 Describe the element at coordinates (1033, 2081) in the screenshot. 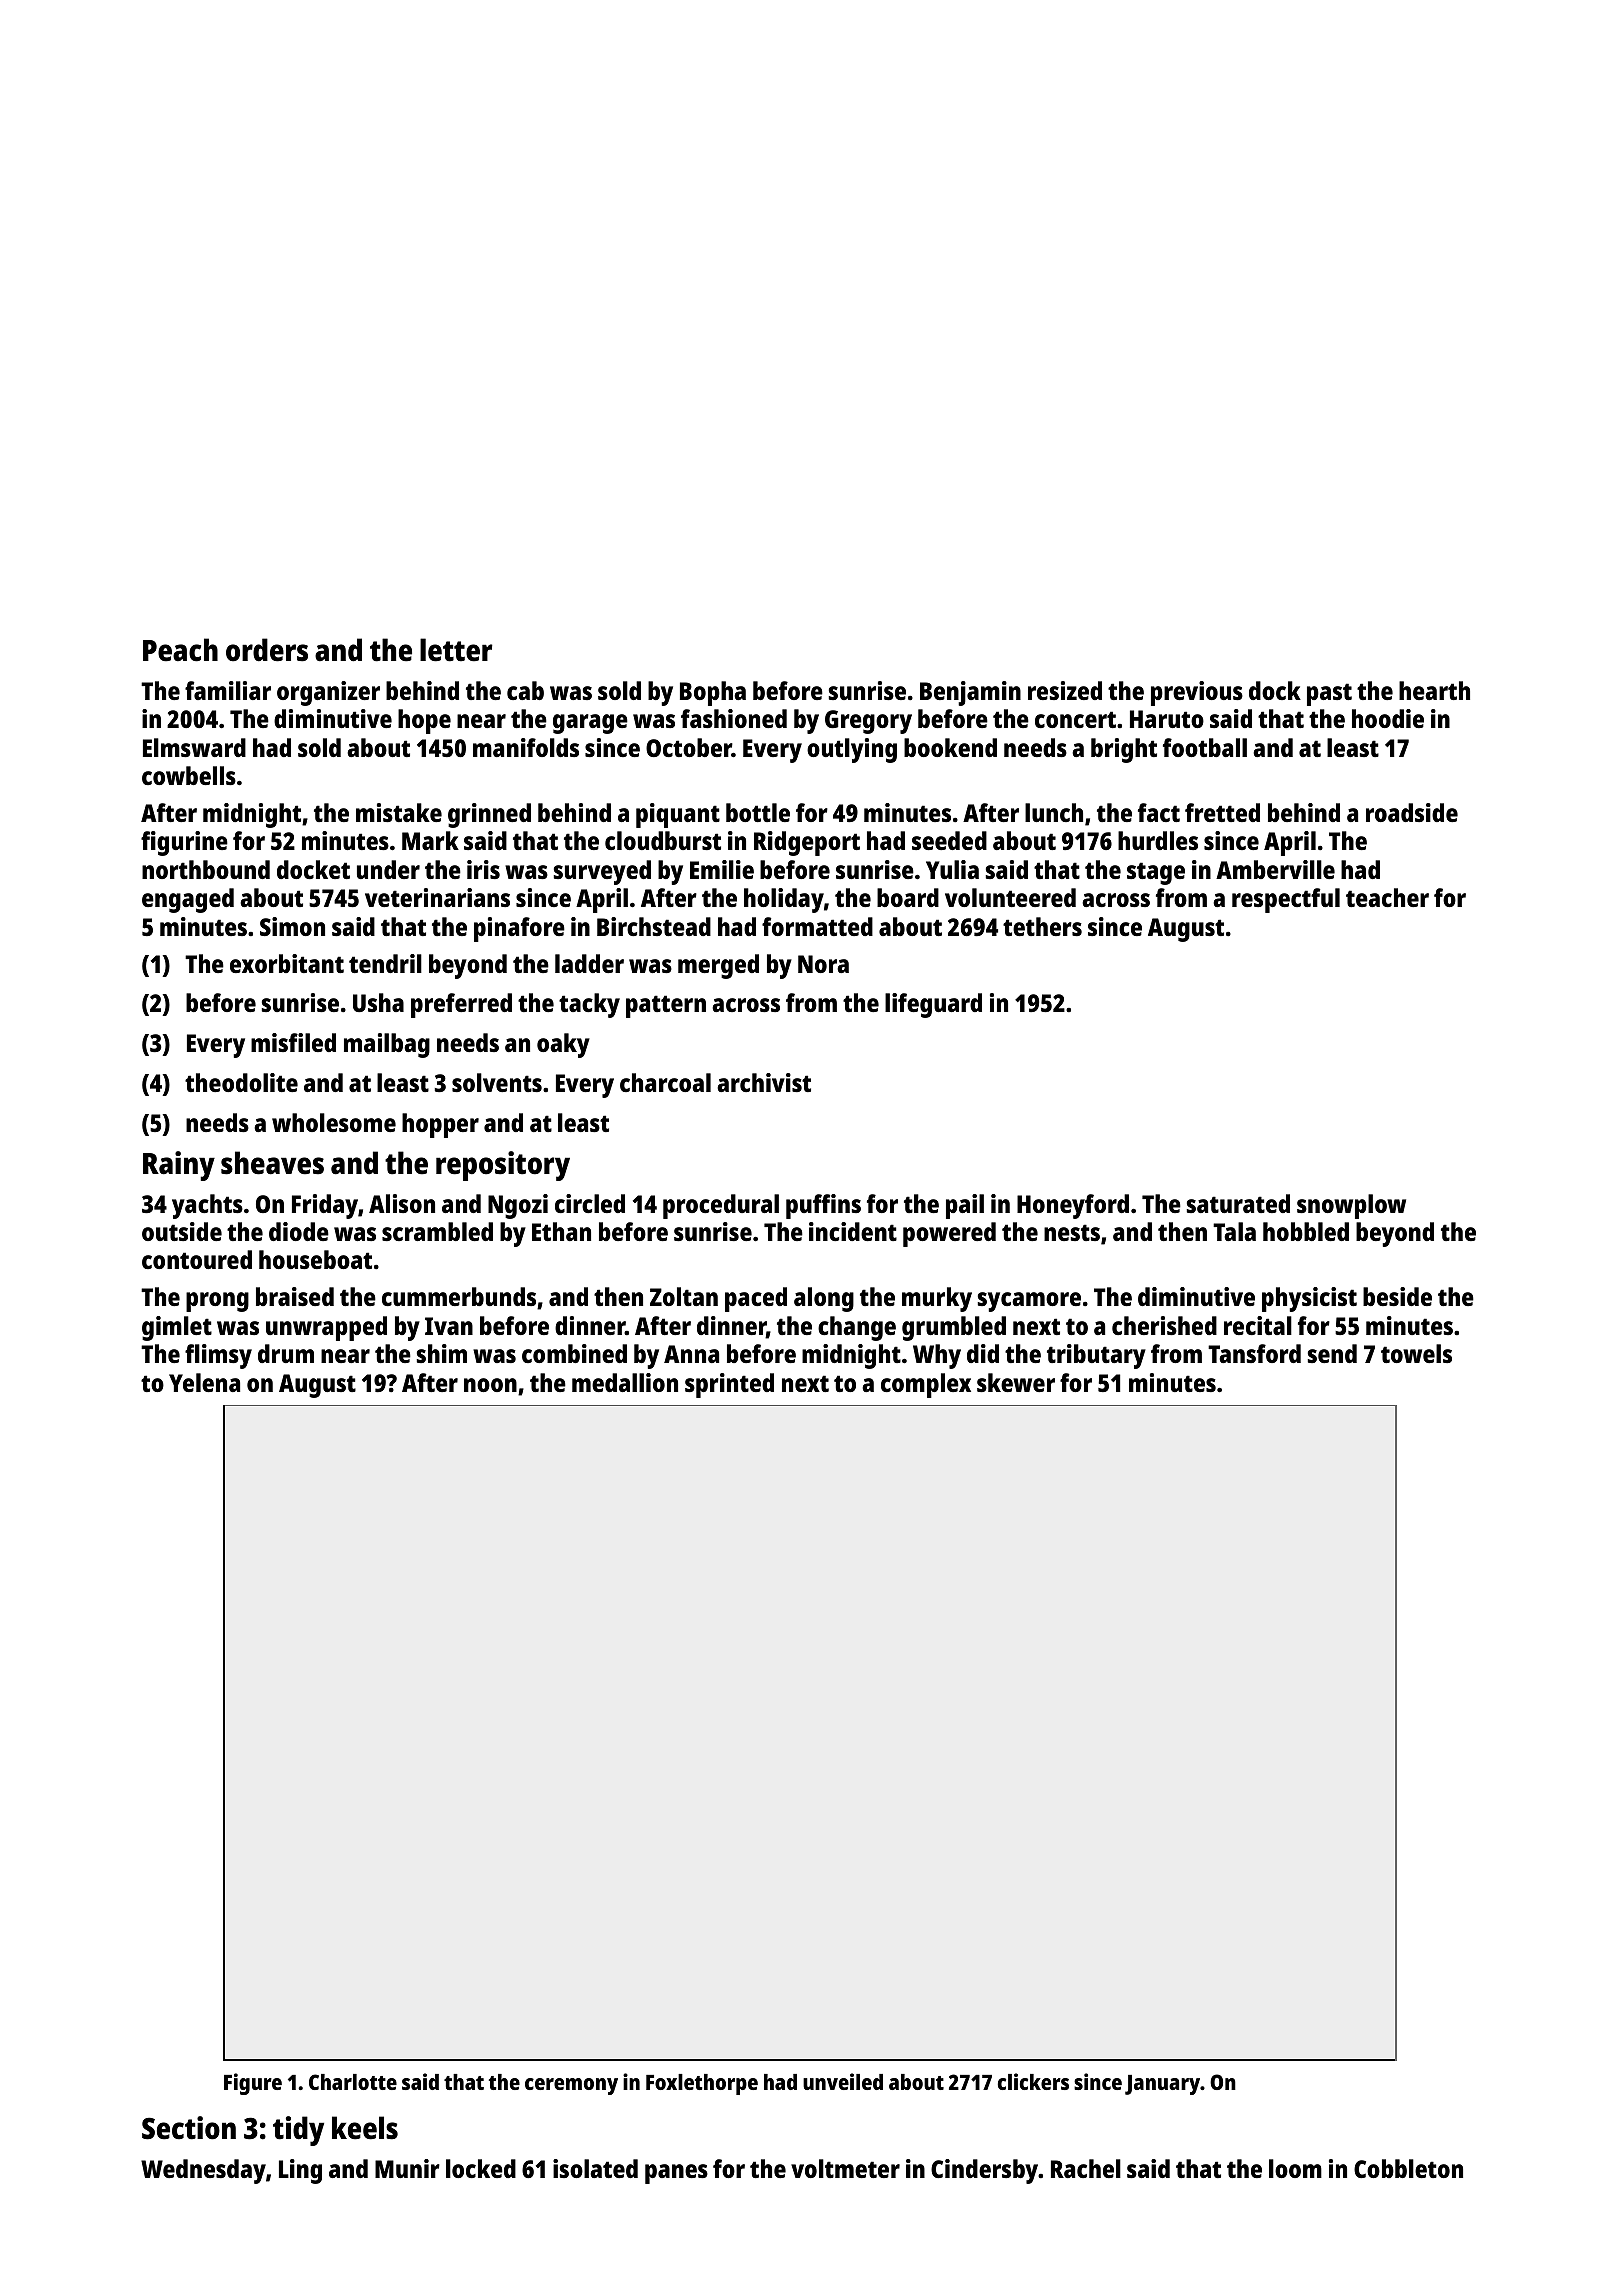

I see `clickers` at that location.
